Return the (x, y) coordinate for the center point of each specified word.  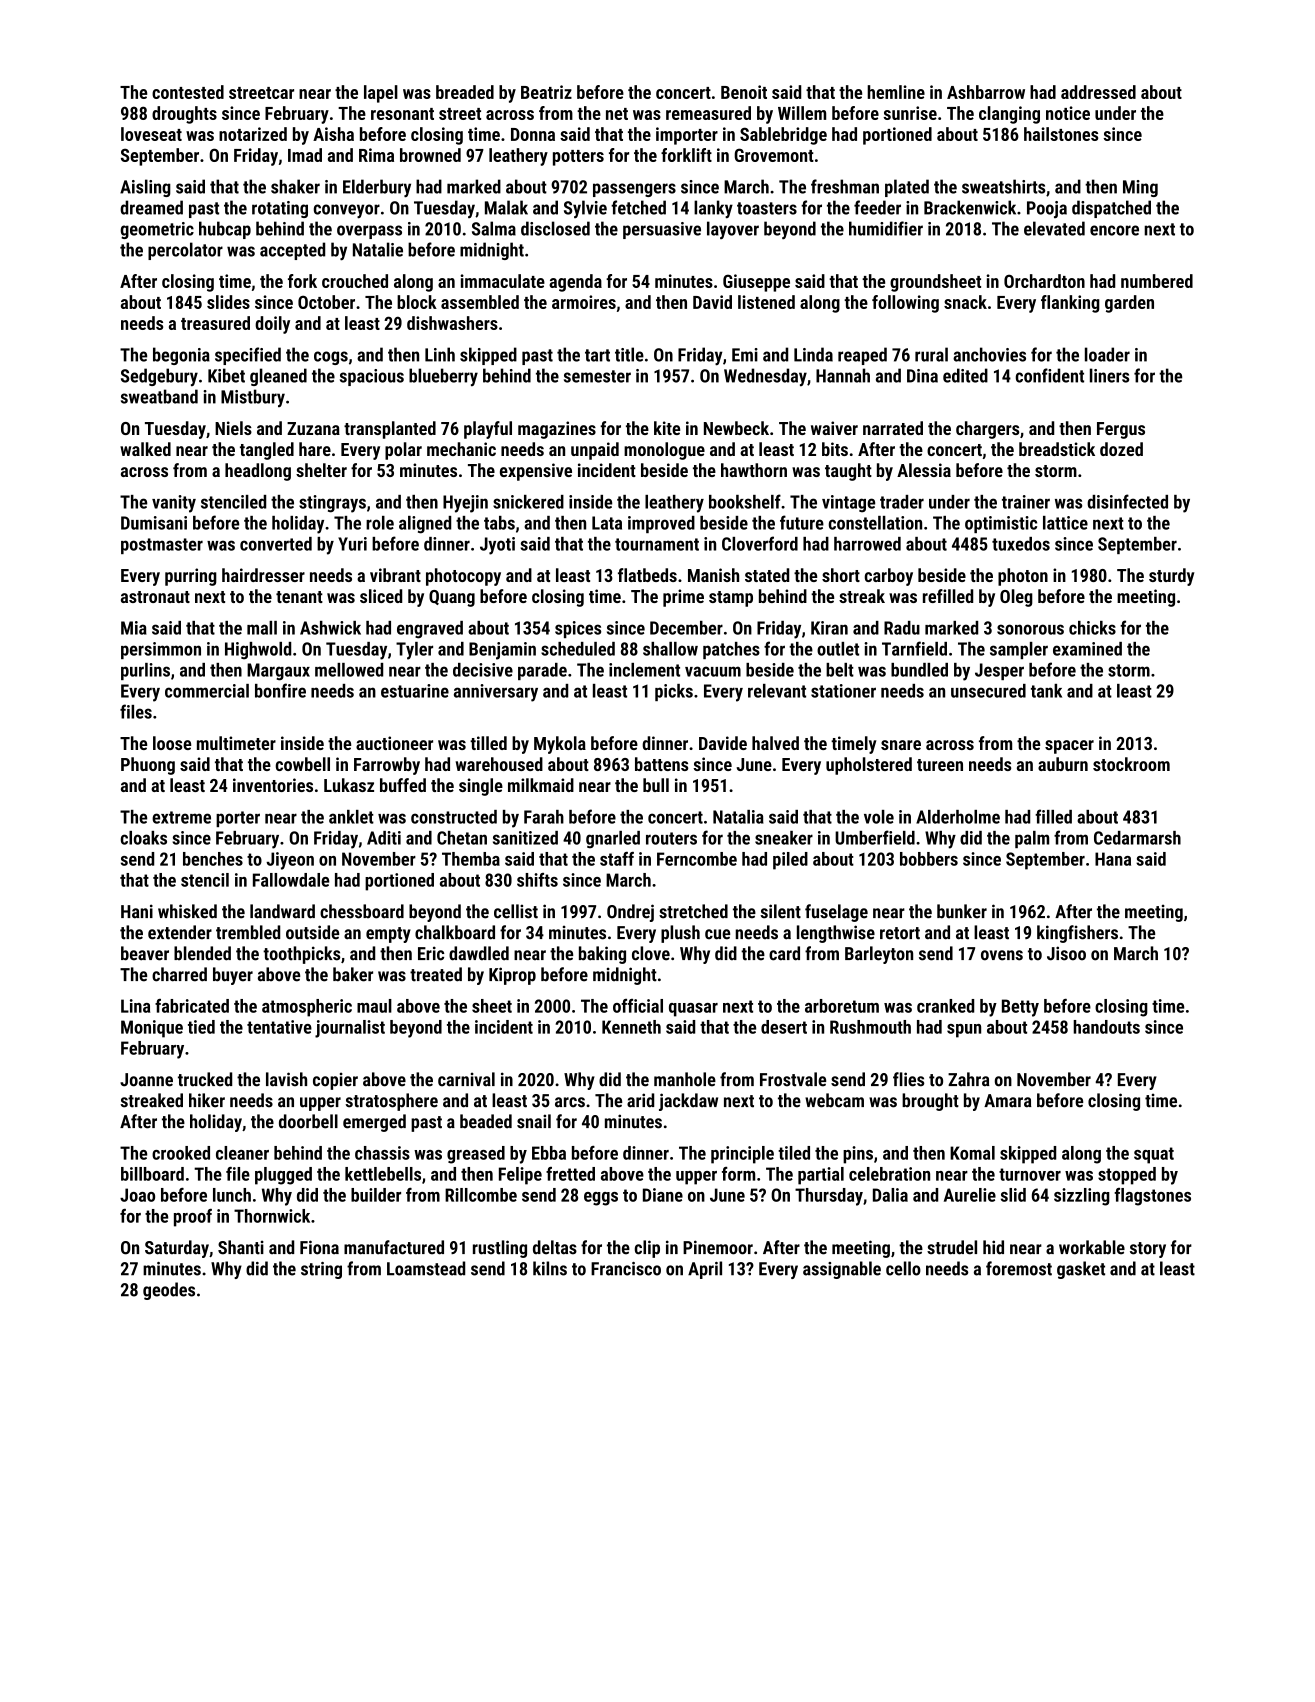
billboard (152, 1174)
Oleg (1016, 598)
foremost (1019, 1268)
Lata (607, 523)
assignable (842, 1270)
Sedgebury (159, 377)
